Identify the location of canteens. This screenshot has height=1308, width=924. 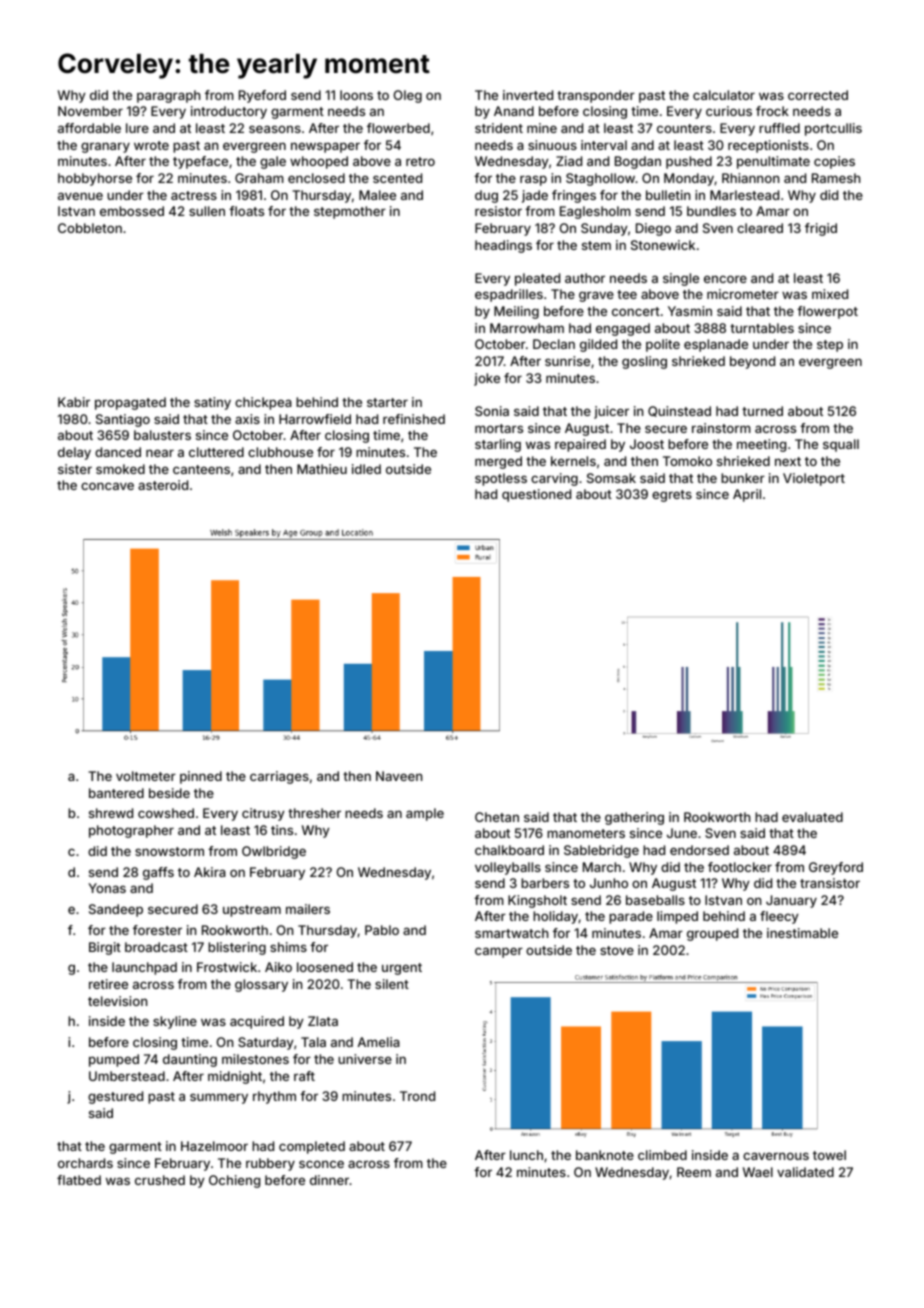
(201, 469).
